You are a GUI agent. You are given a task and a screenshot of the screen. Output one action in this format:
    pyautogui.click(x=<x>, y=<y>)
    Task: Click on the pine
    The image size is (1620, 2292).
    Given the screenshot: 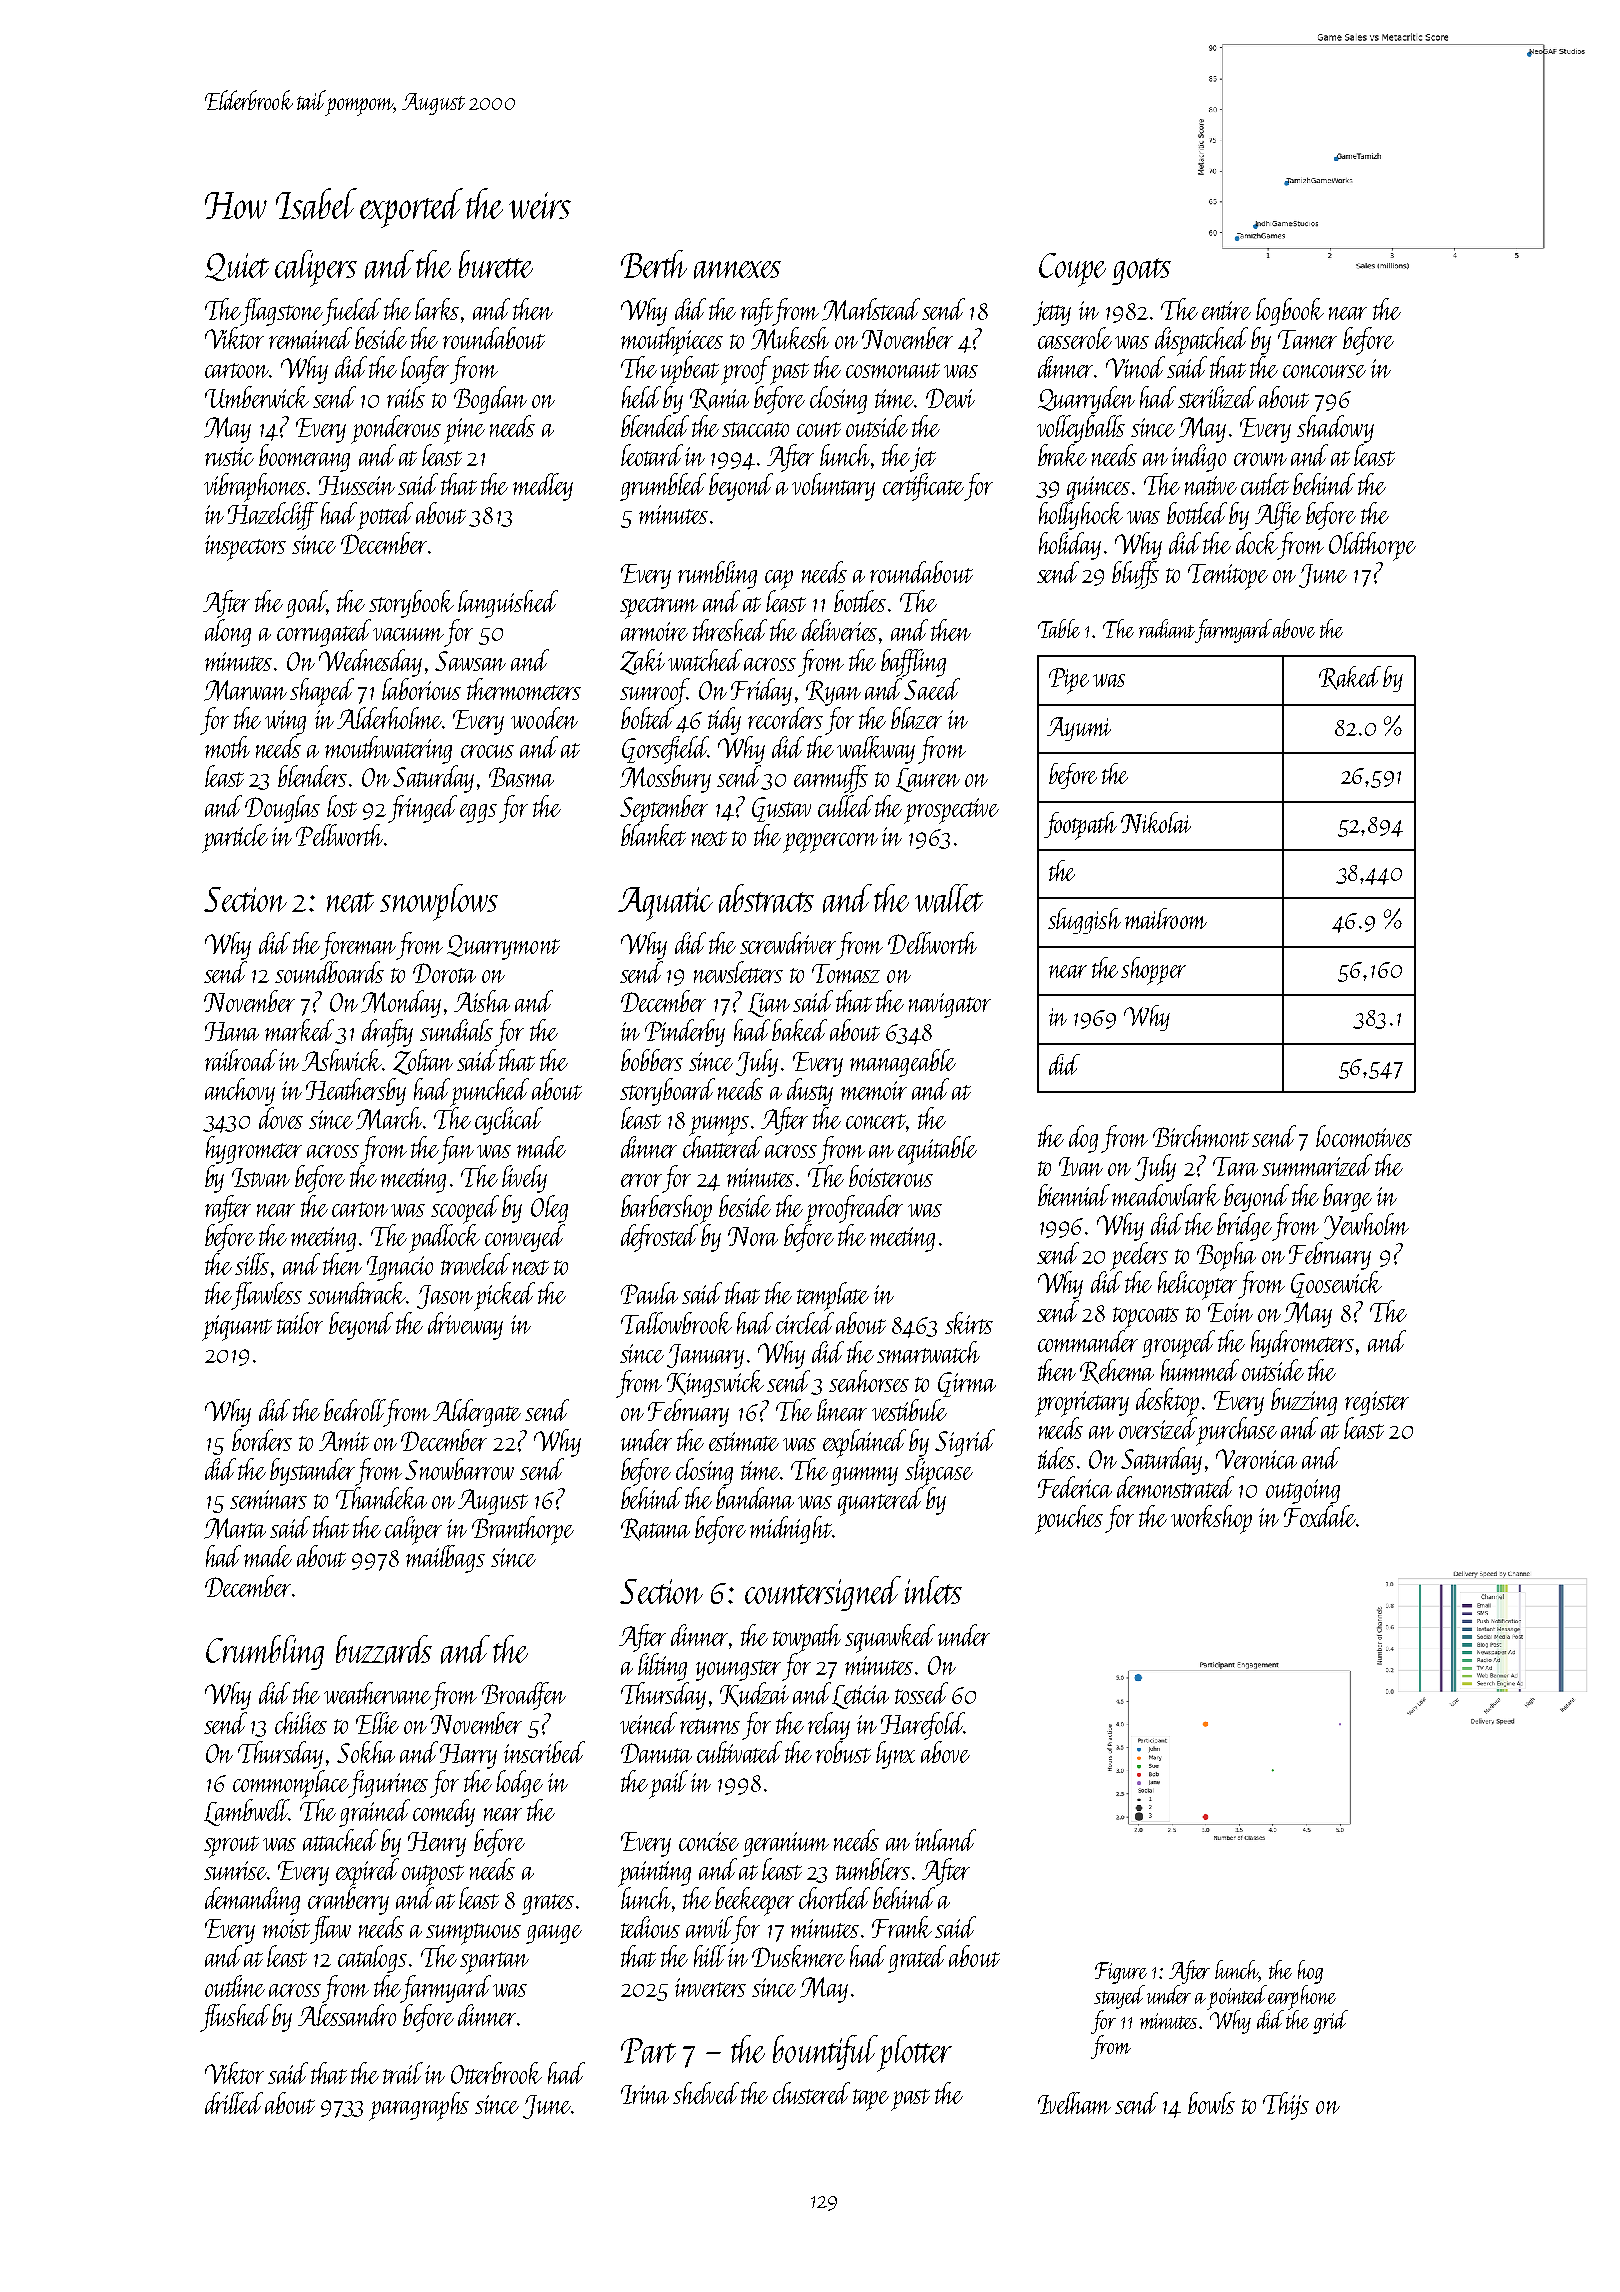 What is the action you would take?
    pyautogui.click(x=464, y=431)
